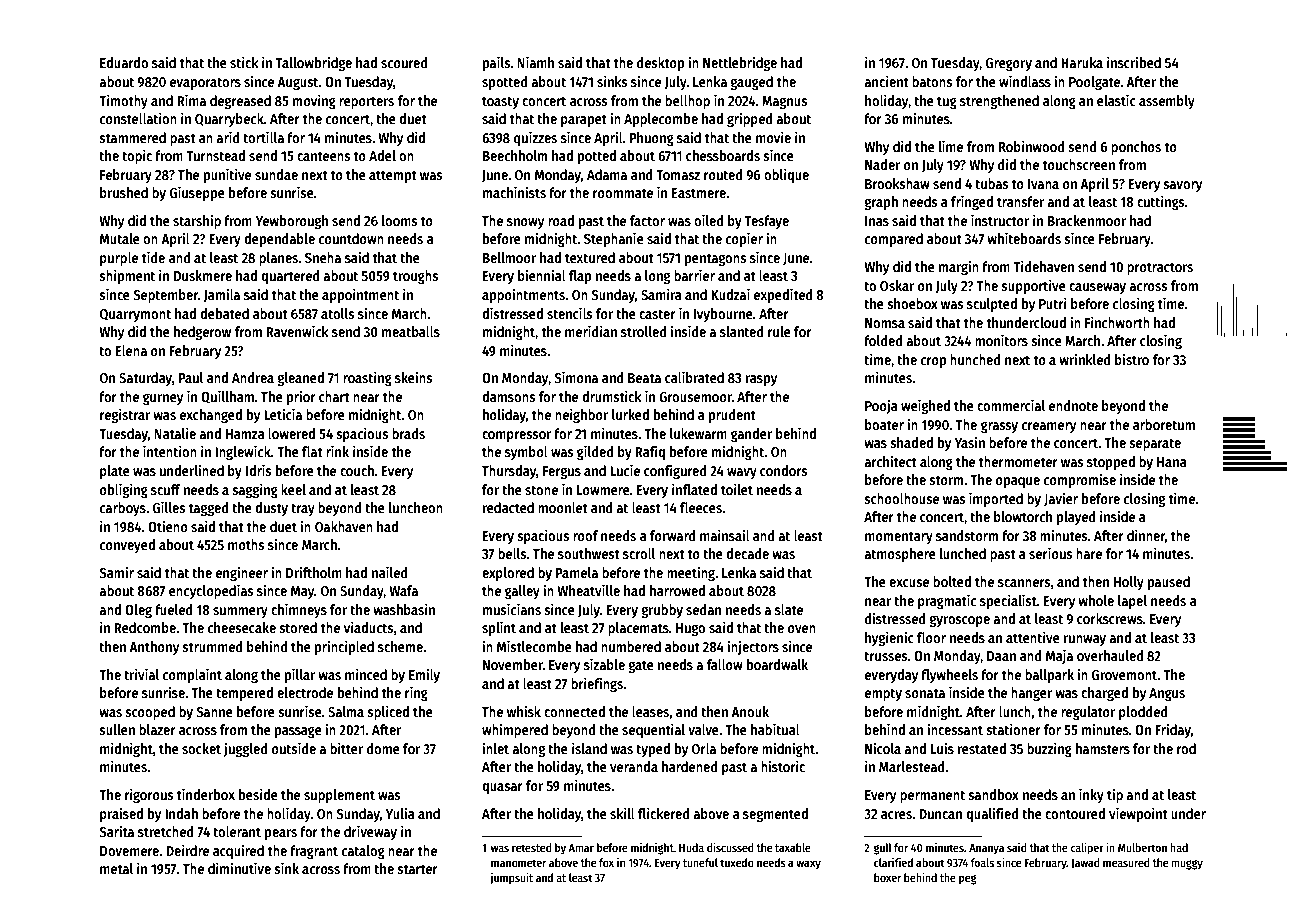  Describe the element at coordinates (737, 862) in the screenshot. I see `tuxedo` at that location.
